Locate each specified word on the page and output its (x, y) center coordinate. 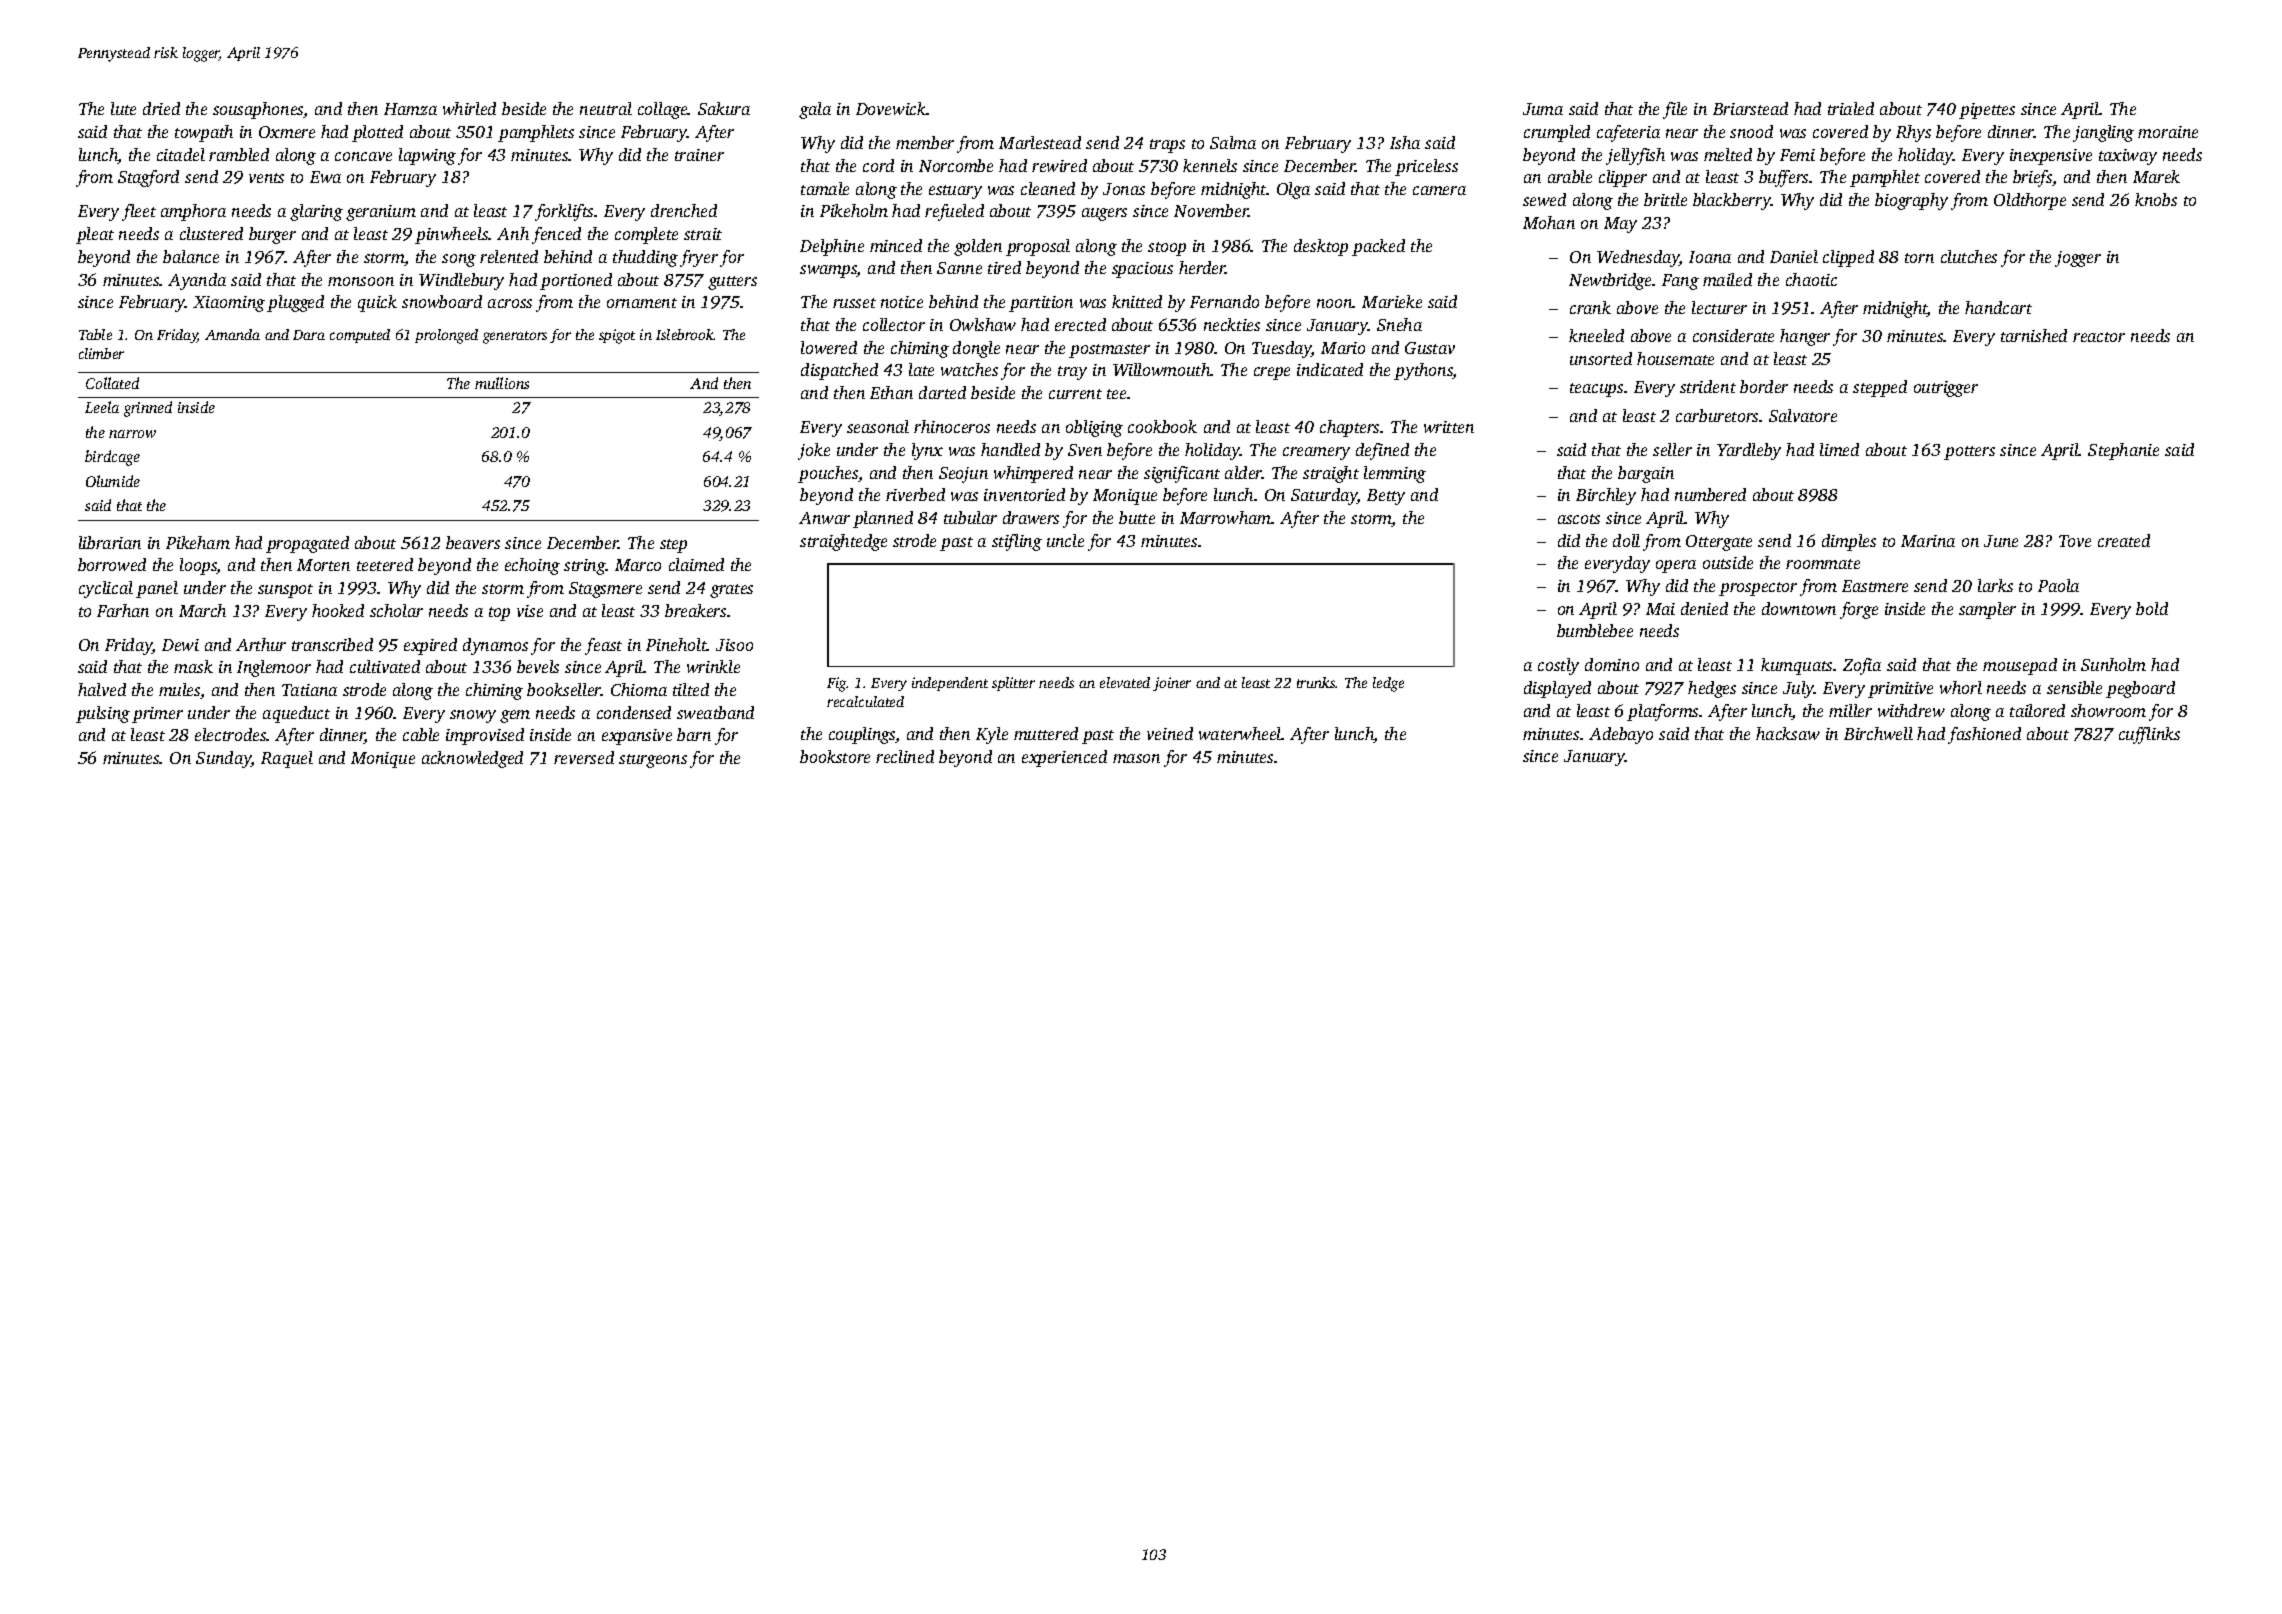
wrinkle (713, 666)
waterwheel (1240, 733)
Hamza (410, 109)
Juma (1543, 109)
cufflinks (2149, 735)
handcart (1998, 307)
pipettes (1987, 111)
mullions (502, 383)
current (1075, 394)
